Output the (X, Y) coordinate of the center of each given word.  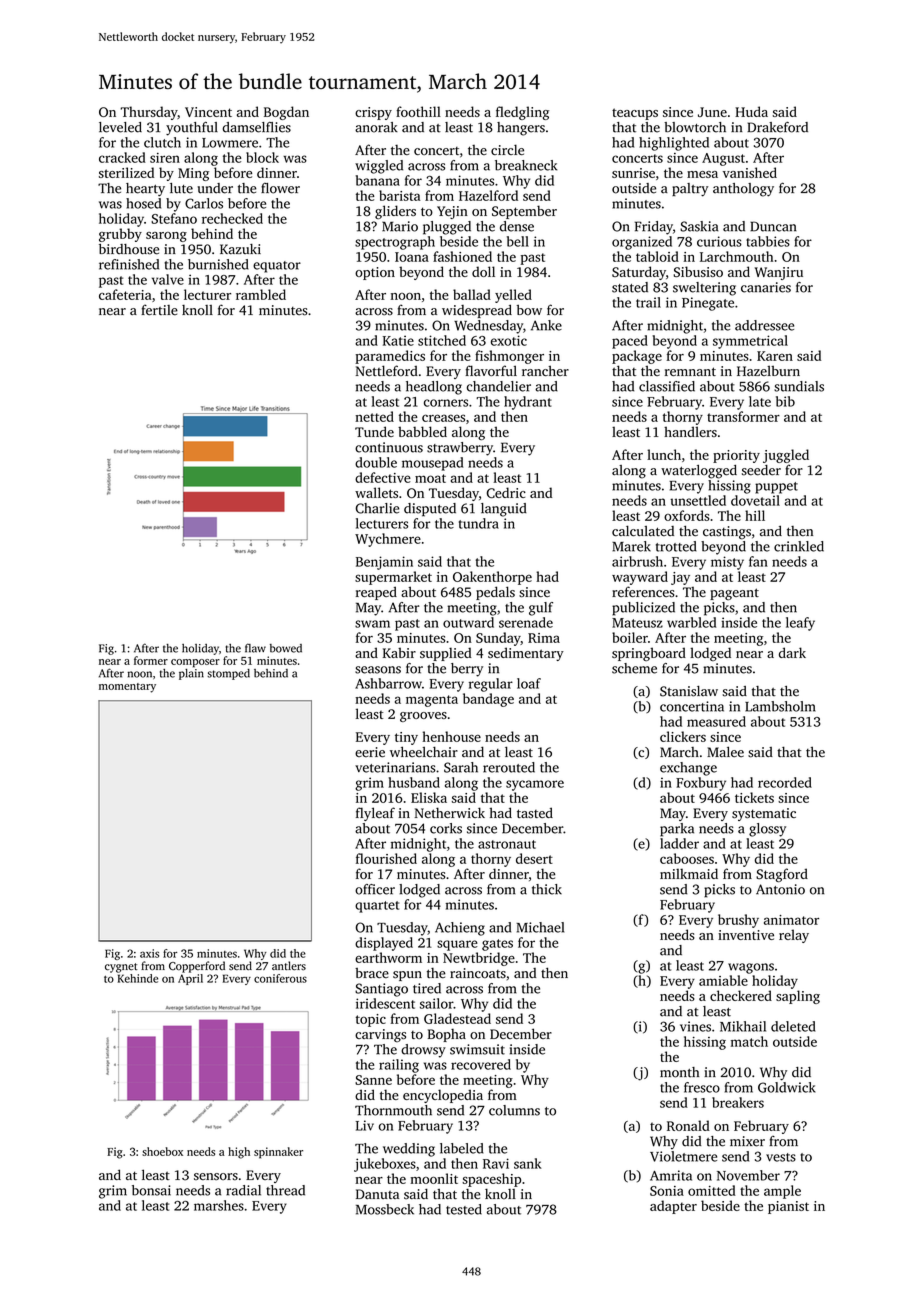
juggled (786, 456)
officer (375, 889)
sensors (216, 1176)
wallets (376, 492)
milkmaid (689, 873)
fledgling (522, 113)
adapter (673, 1207)
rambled (261, 294)
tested (464, 1209)
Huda (751, 111)
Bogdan (286, 113)
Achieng (460, 929)
